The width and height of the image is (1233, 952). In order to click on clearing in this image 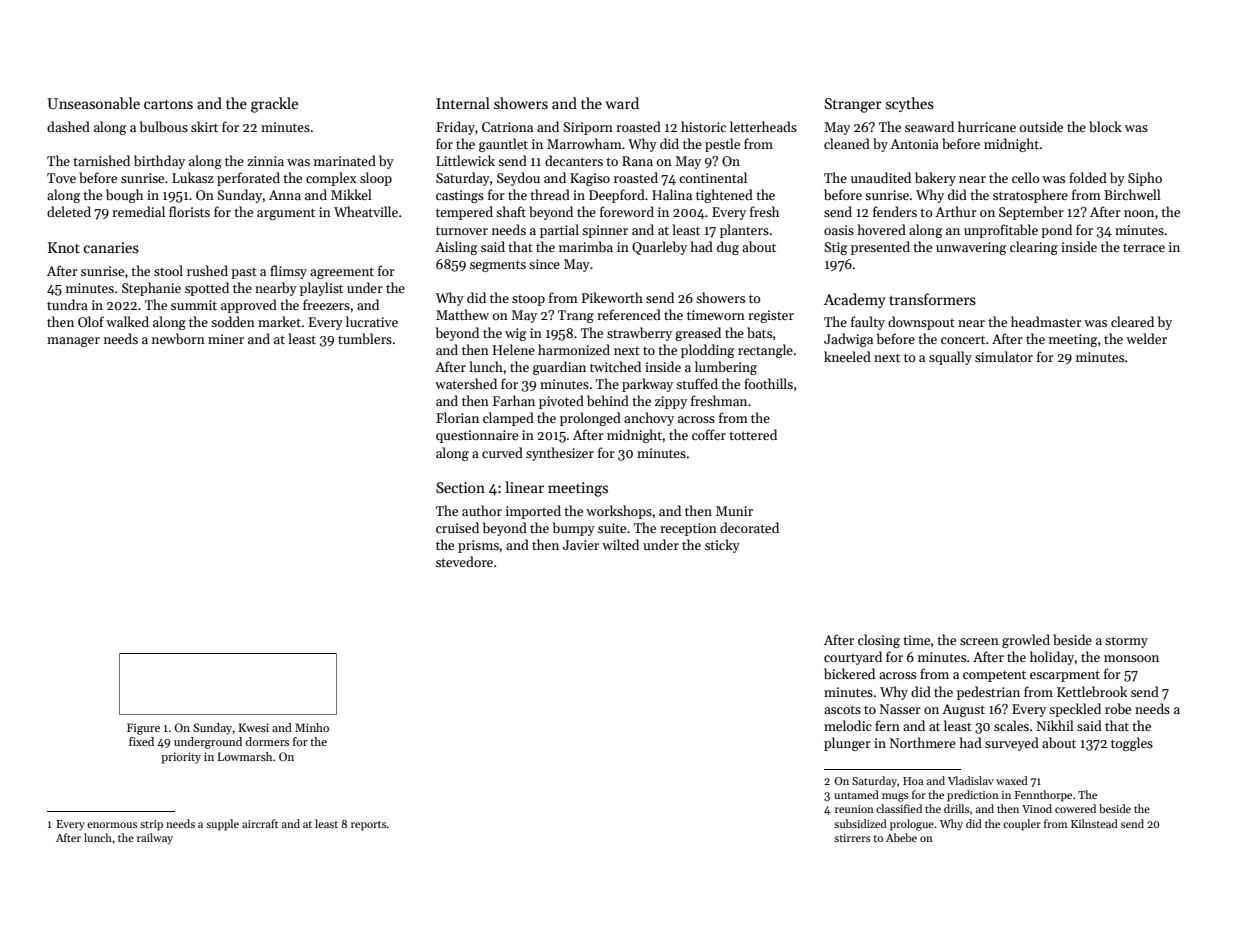, I will do `click(1034, 248)`.
